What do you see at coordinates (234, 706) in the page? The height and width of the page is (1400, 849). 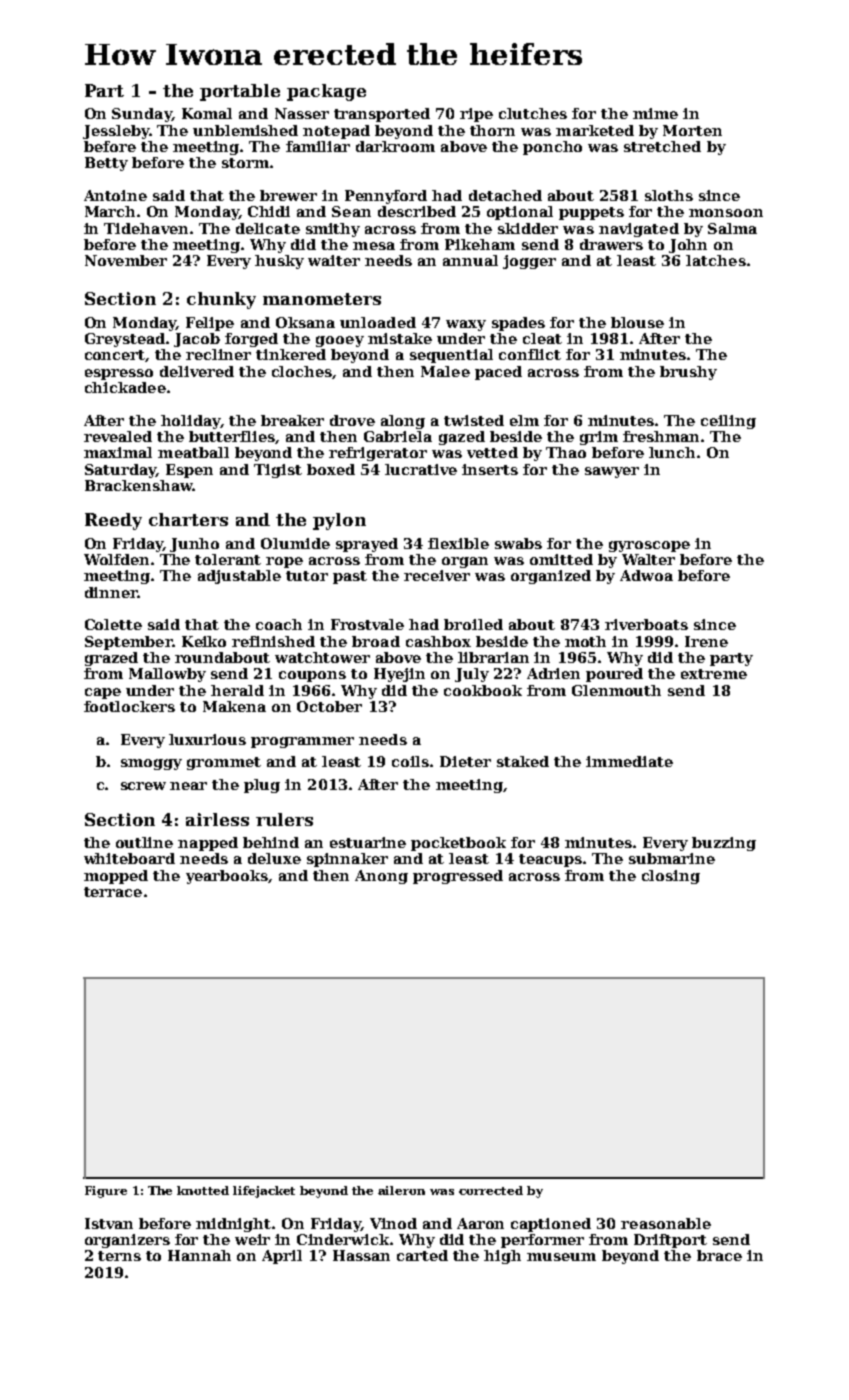 I see `Makena` at bounding box center [234, 706].
